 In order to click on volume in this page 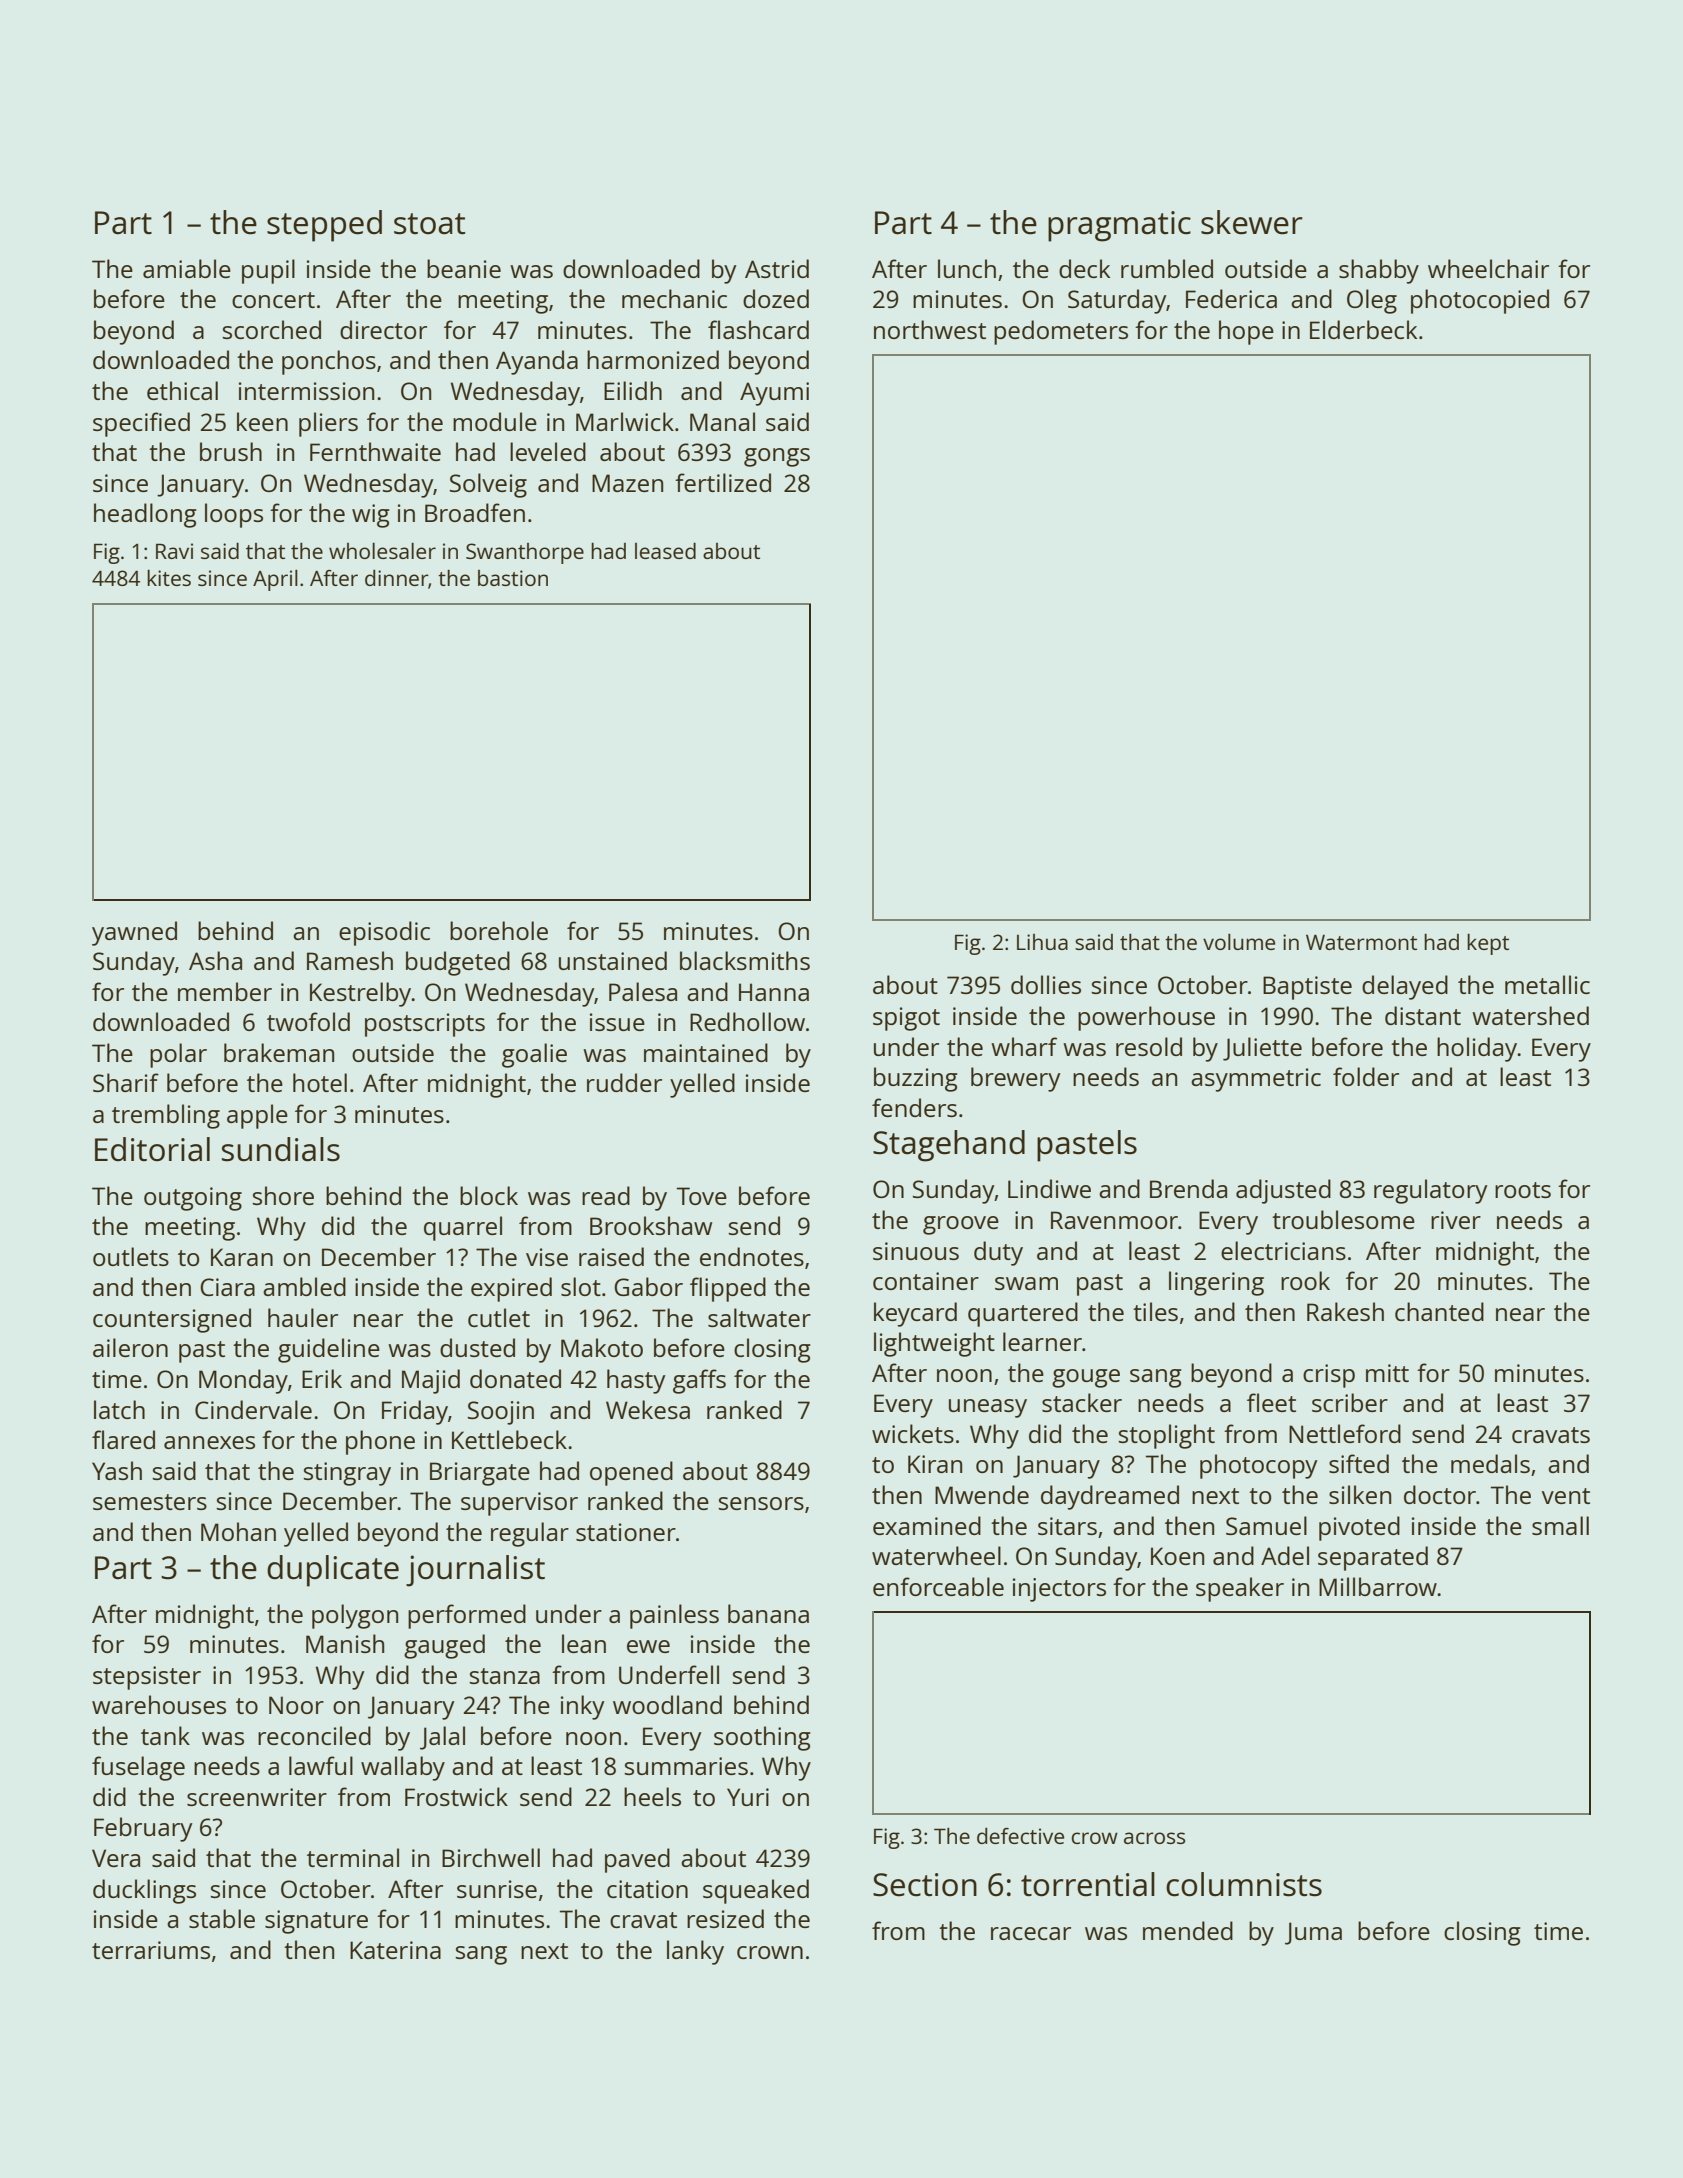, I will do `click(1239, 942)`.
